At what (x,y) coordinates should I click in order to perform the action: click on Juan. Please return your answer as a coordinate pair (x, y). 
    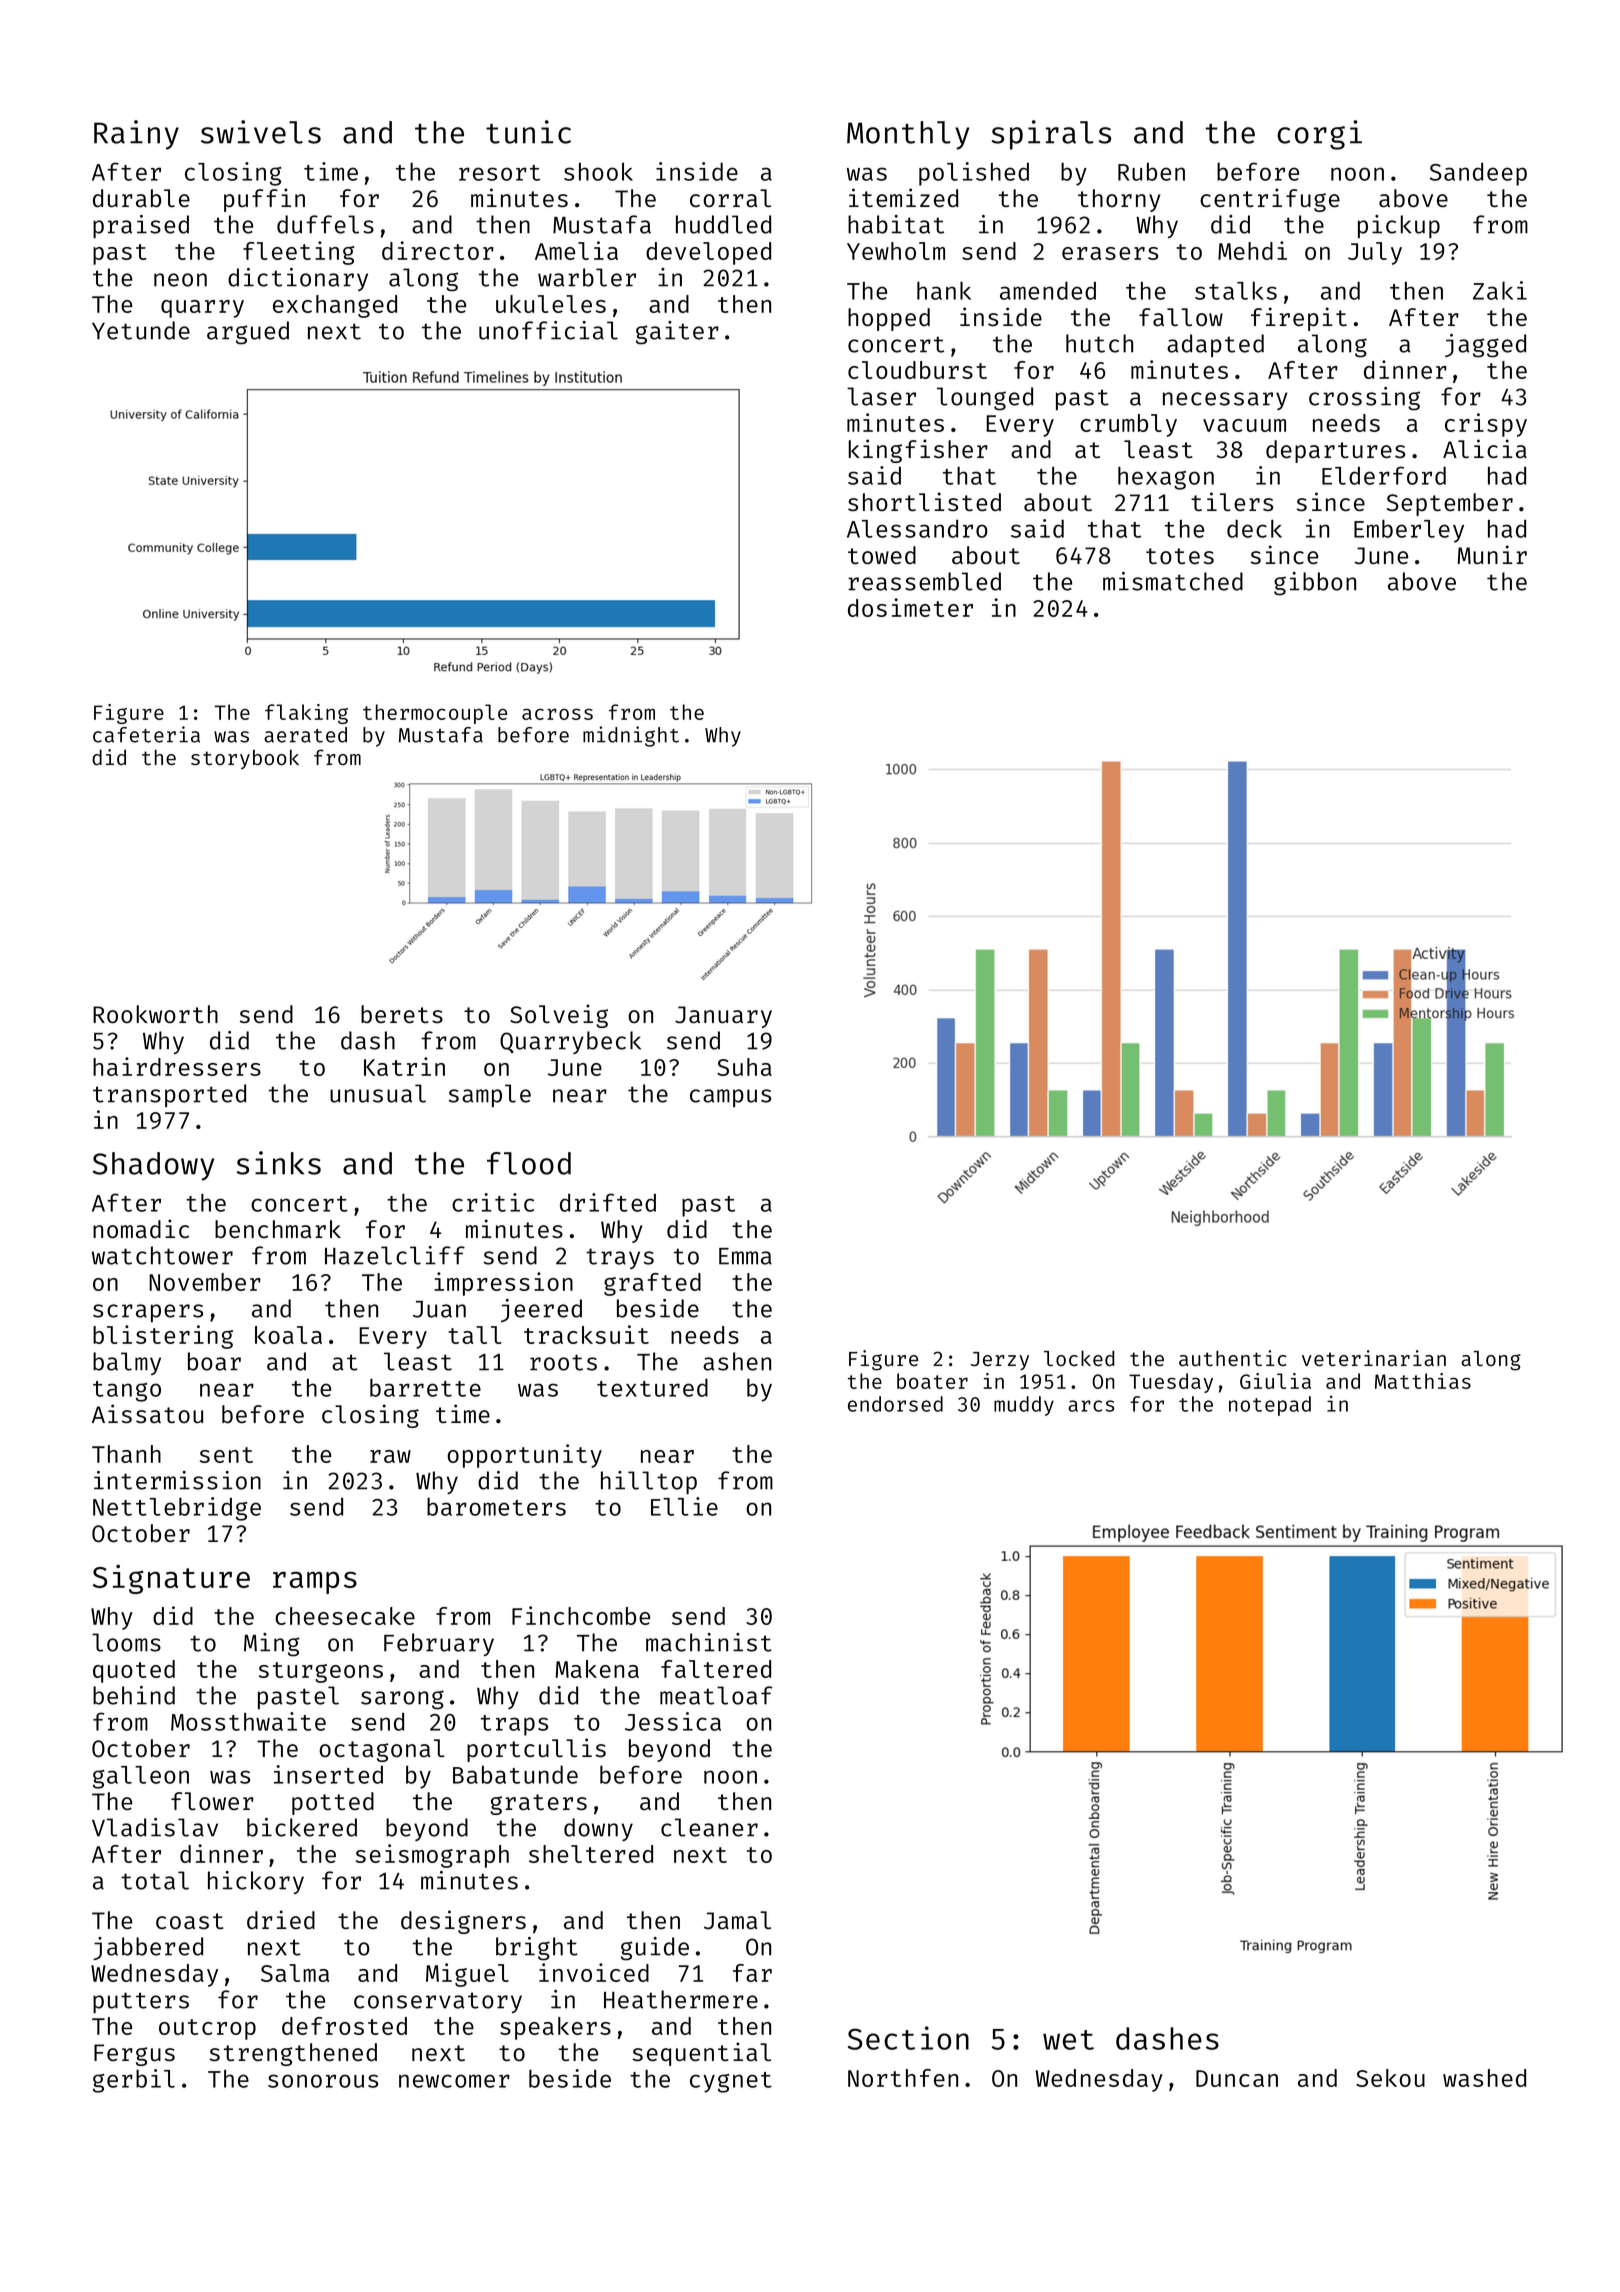
    Looking at the image, I should click on (439, 1309).
